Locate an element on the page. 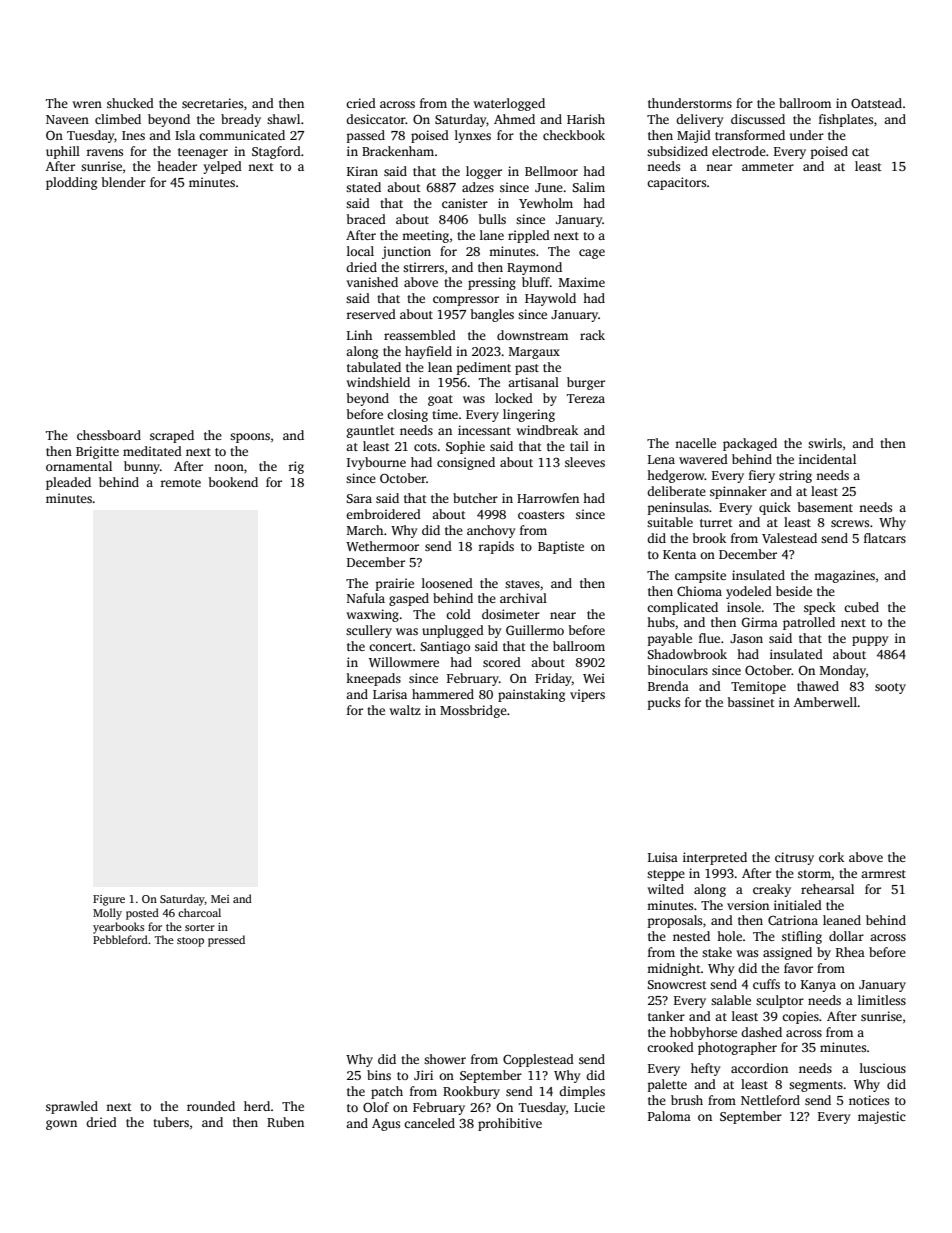 The image size is (952, 1233). spoons is located at coordinates (250, 438).
